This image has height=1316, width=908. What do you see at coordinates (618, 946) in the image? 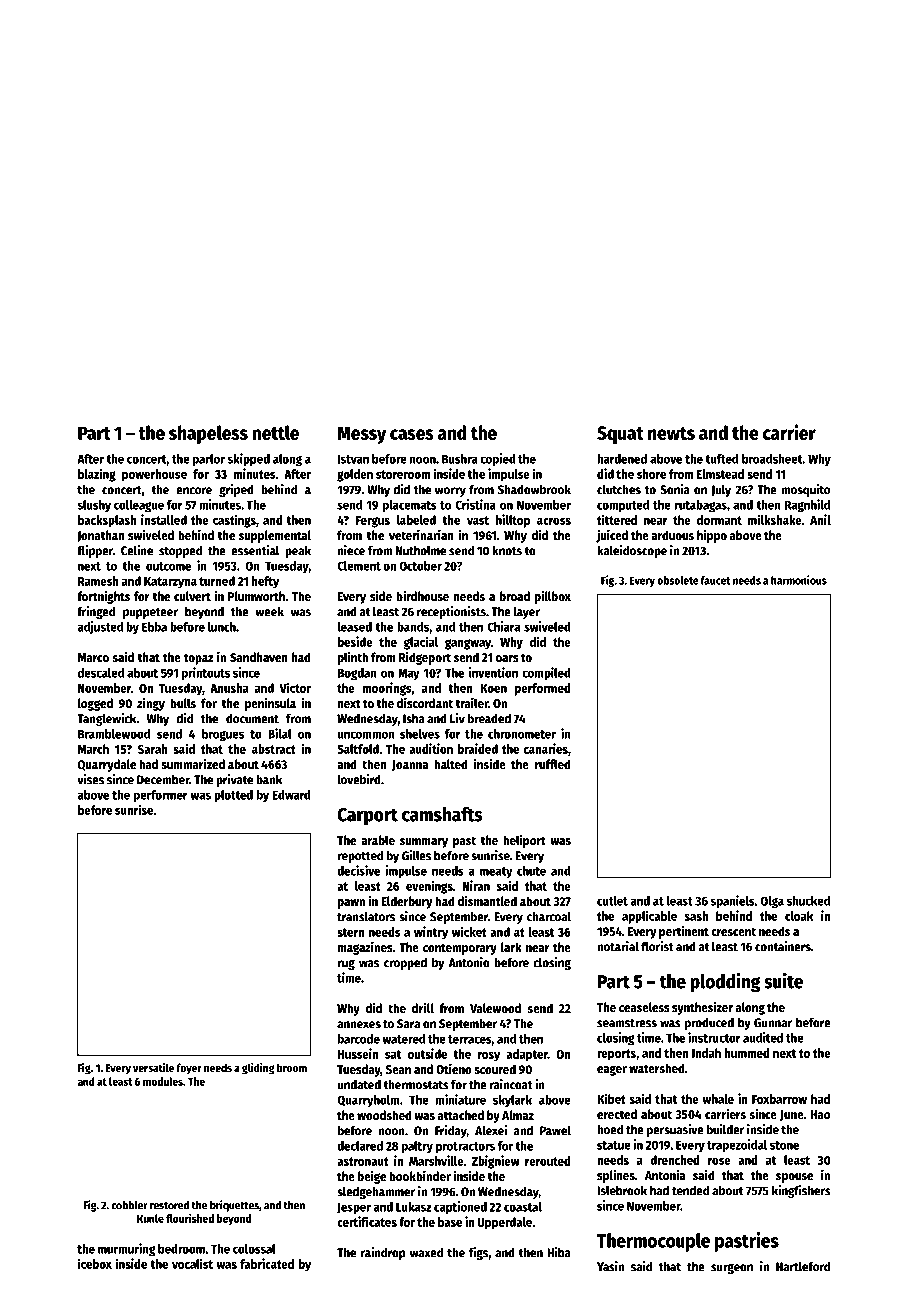
I see `notarial` at bounding box center [618, 946].
